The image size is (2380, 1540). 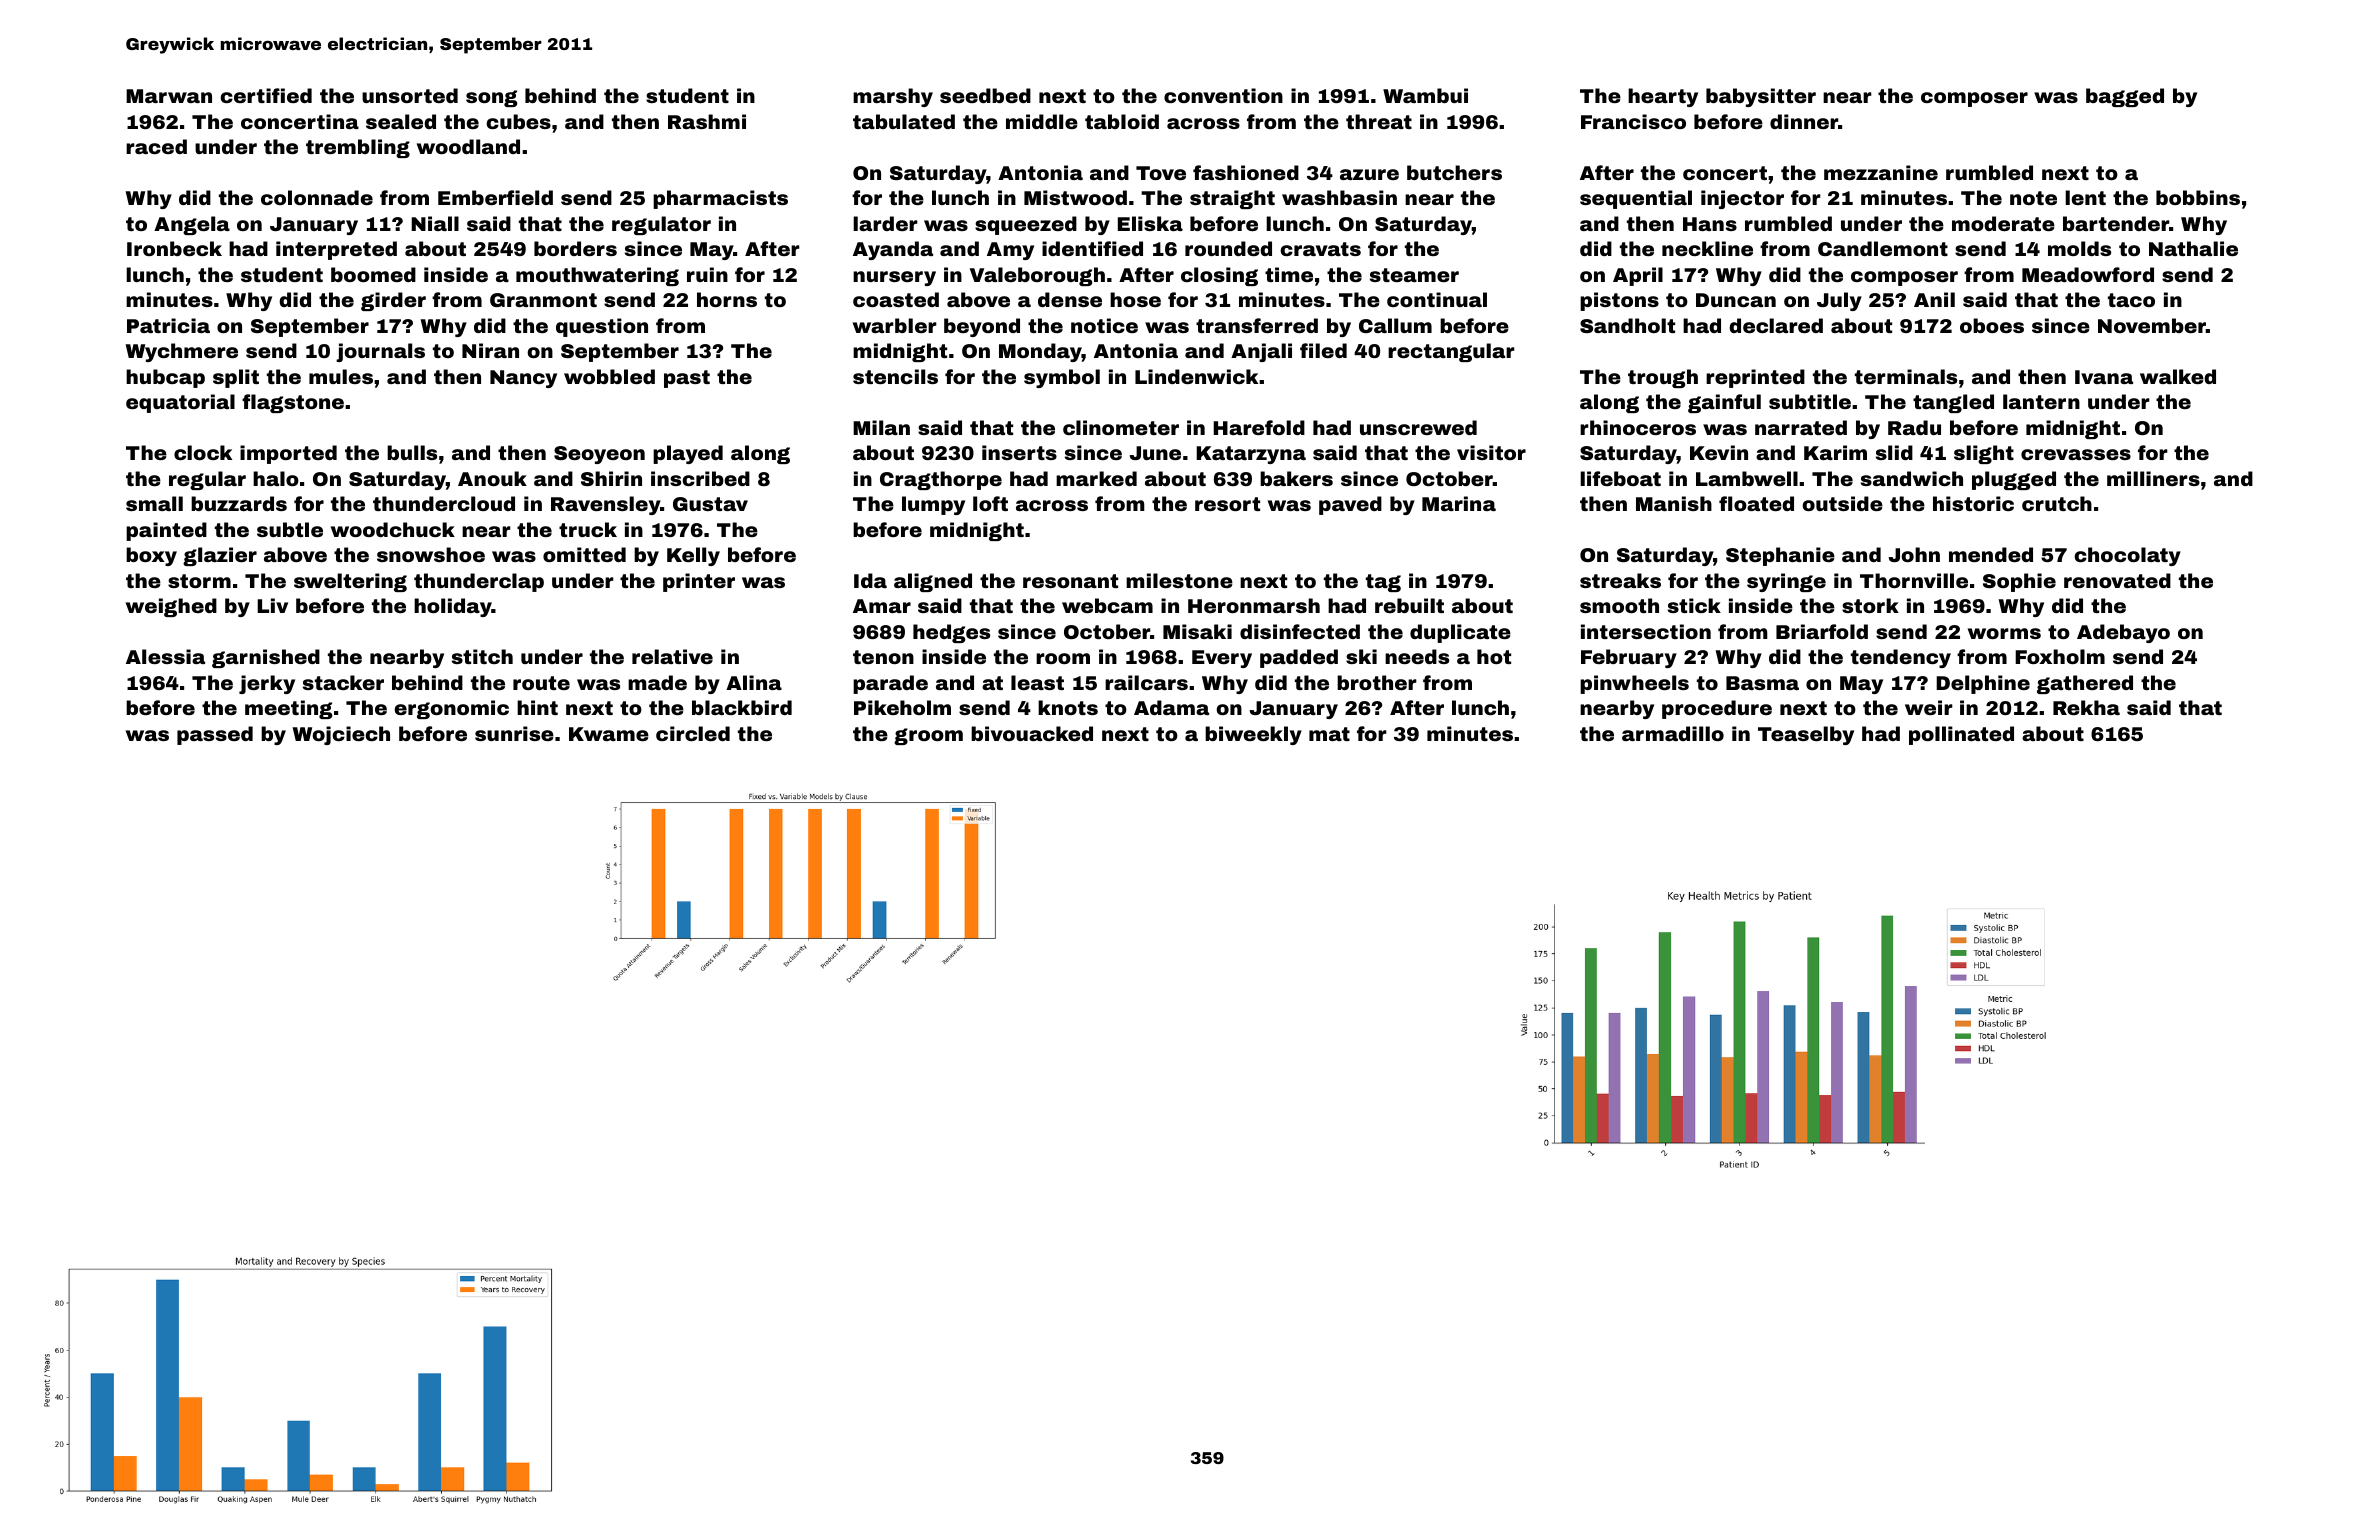 What do you see at coordinates (1724, 403) in the screenshot?
I see `gainful` at bounding box center [1724, 403].
